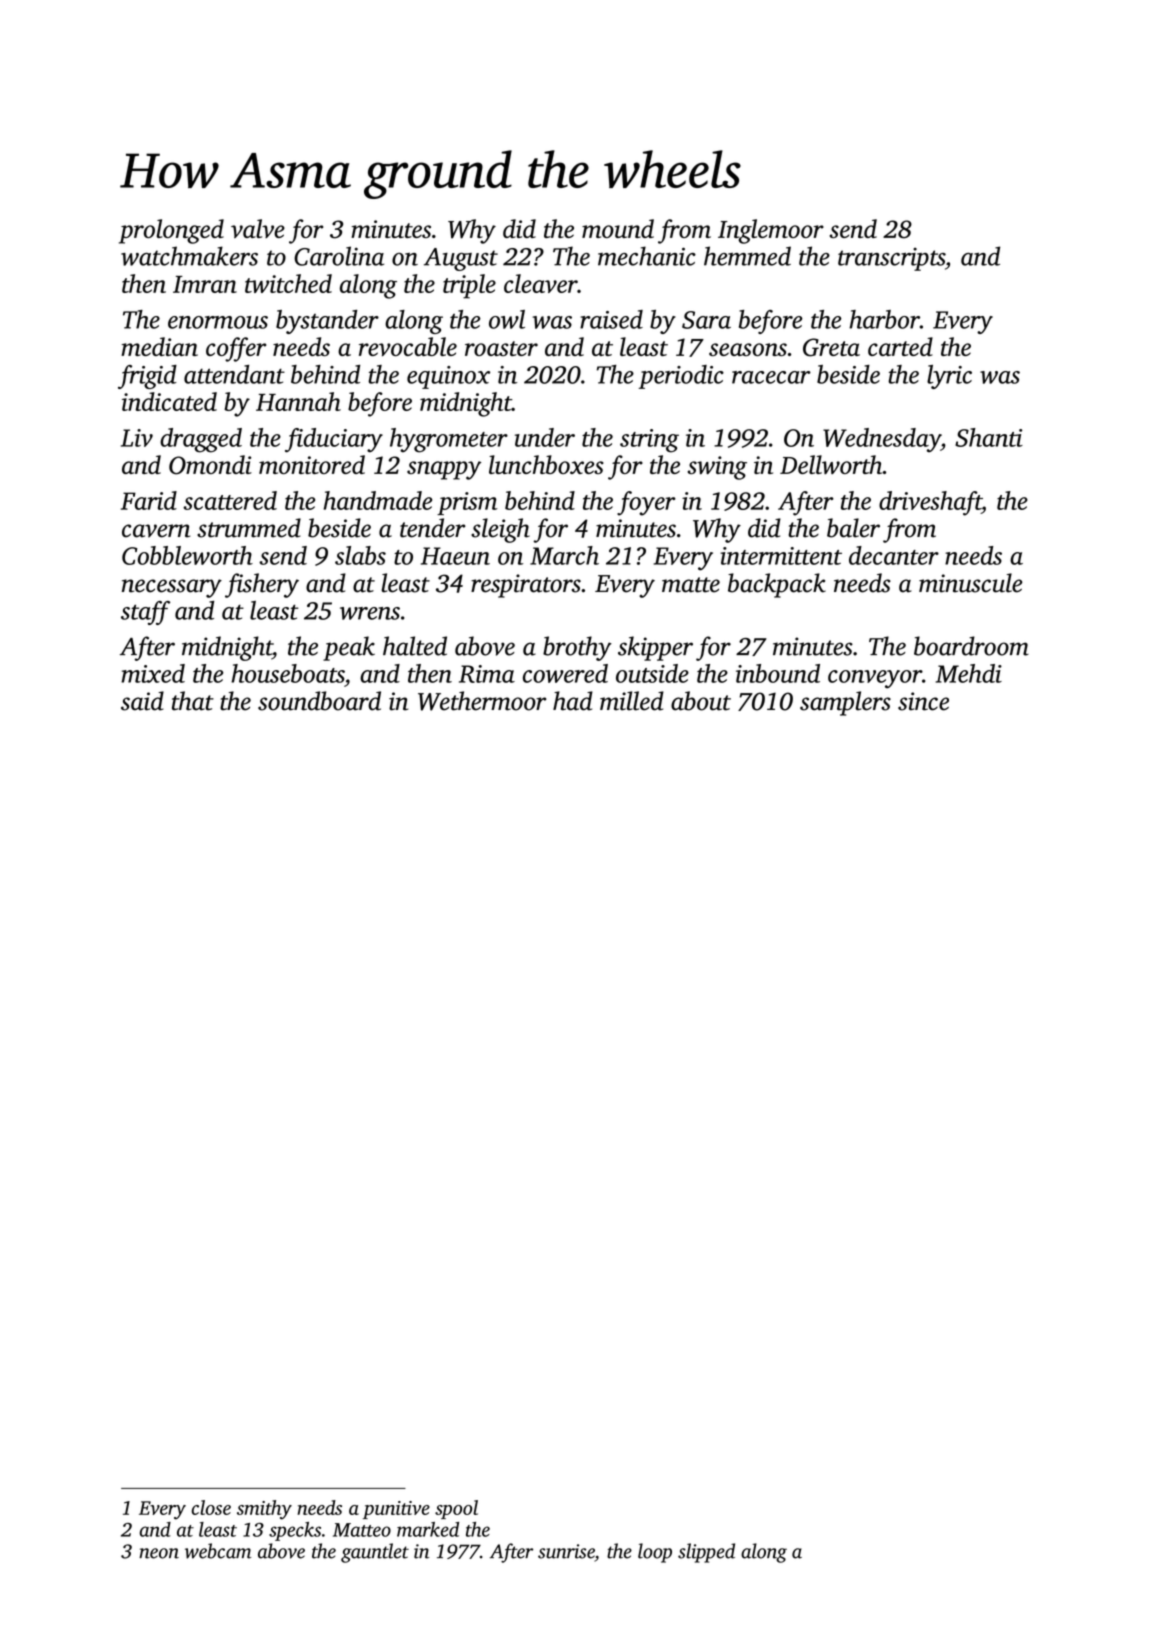  I want to click on close, so click(211, 1507).
